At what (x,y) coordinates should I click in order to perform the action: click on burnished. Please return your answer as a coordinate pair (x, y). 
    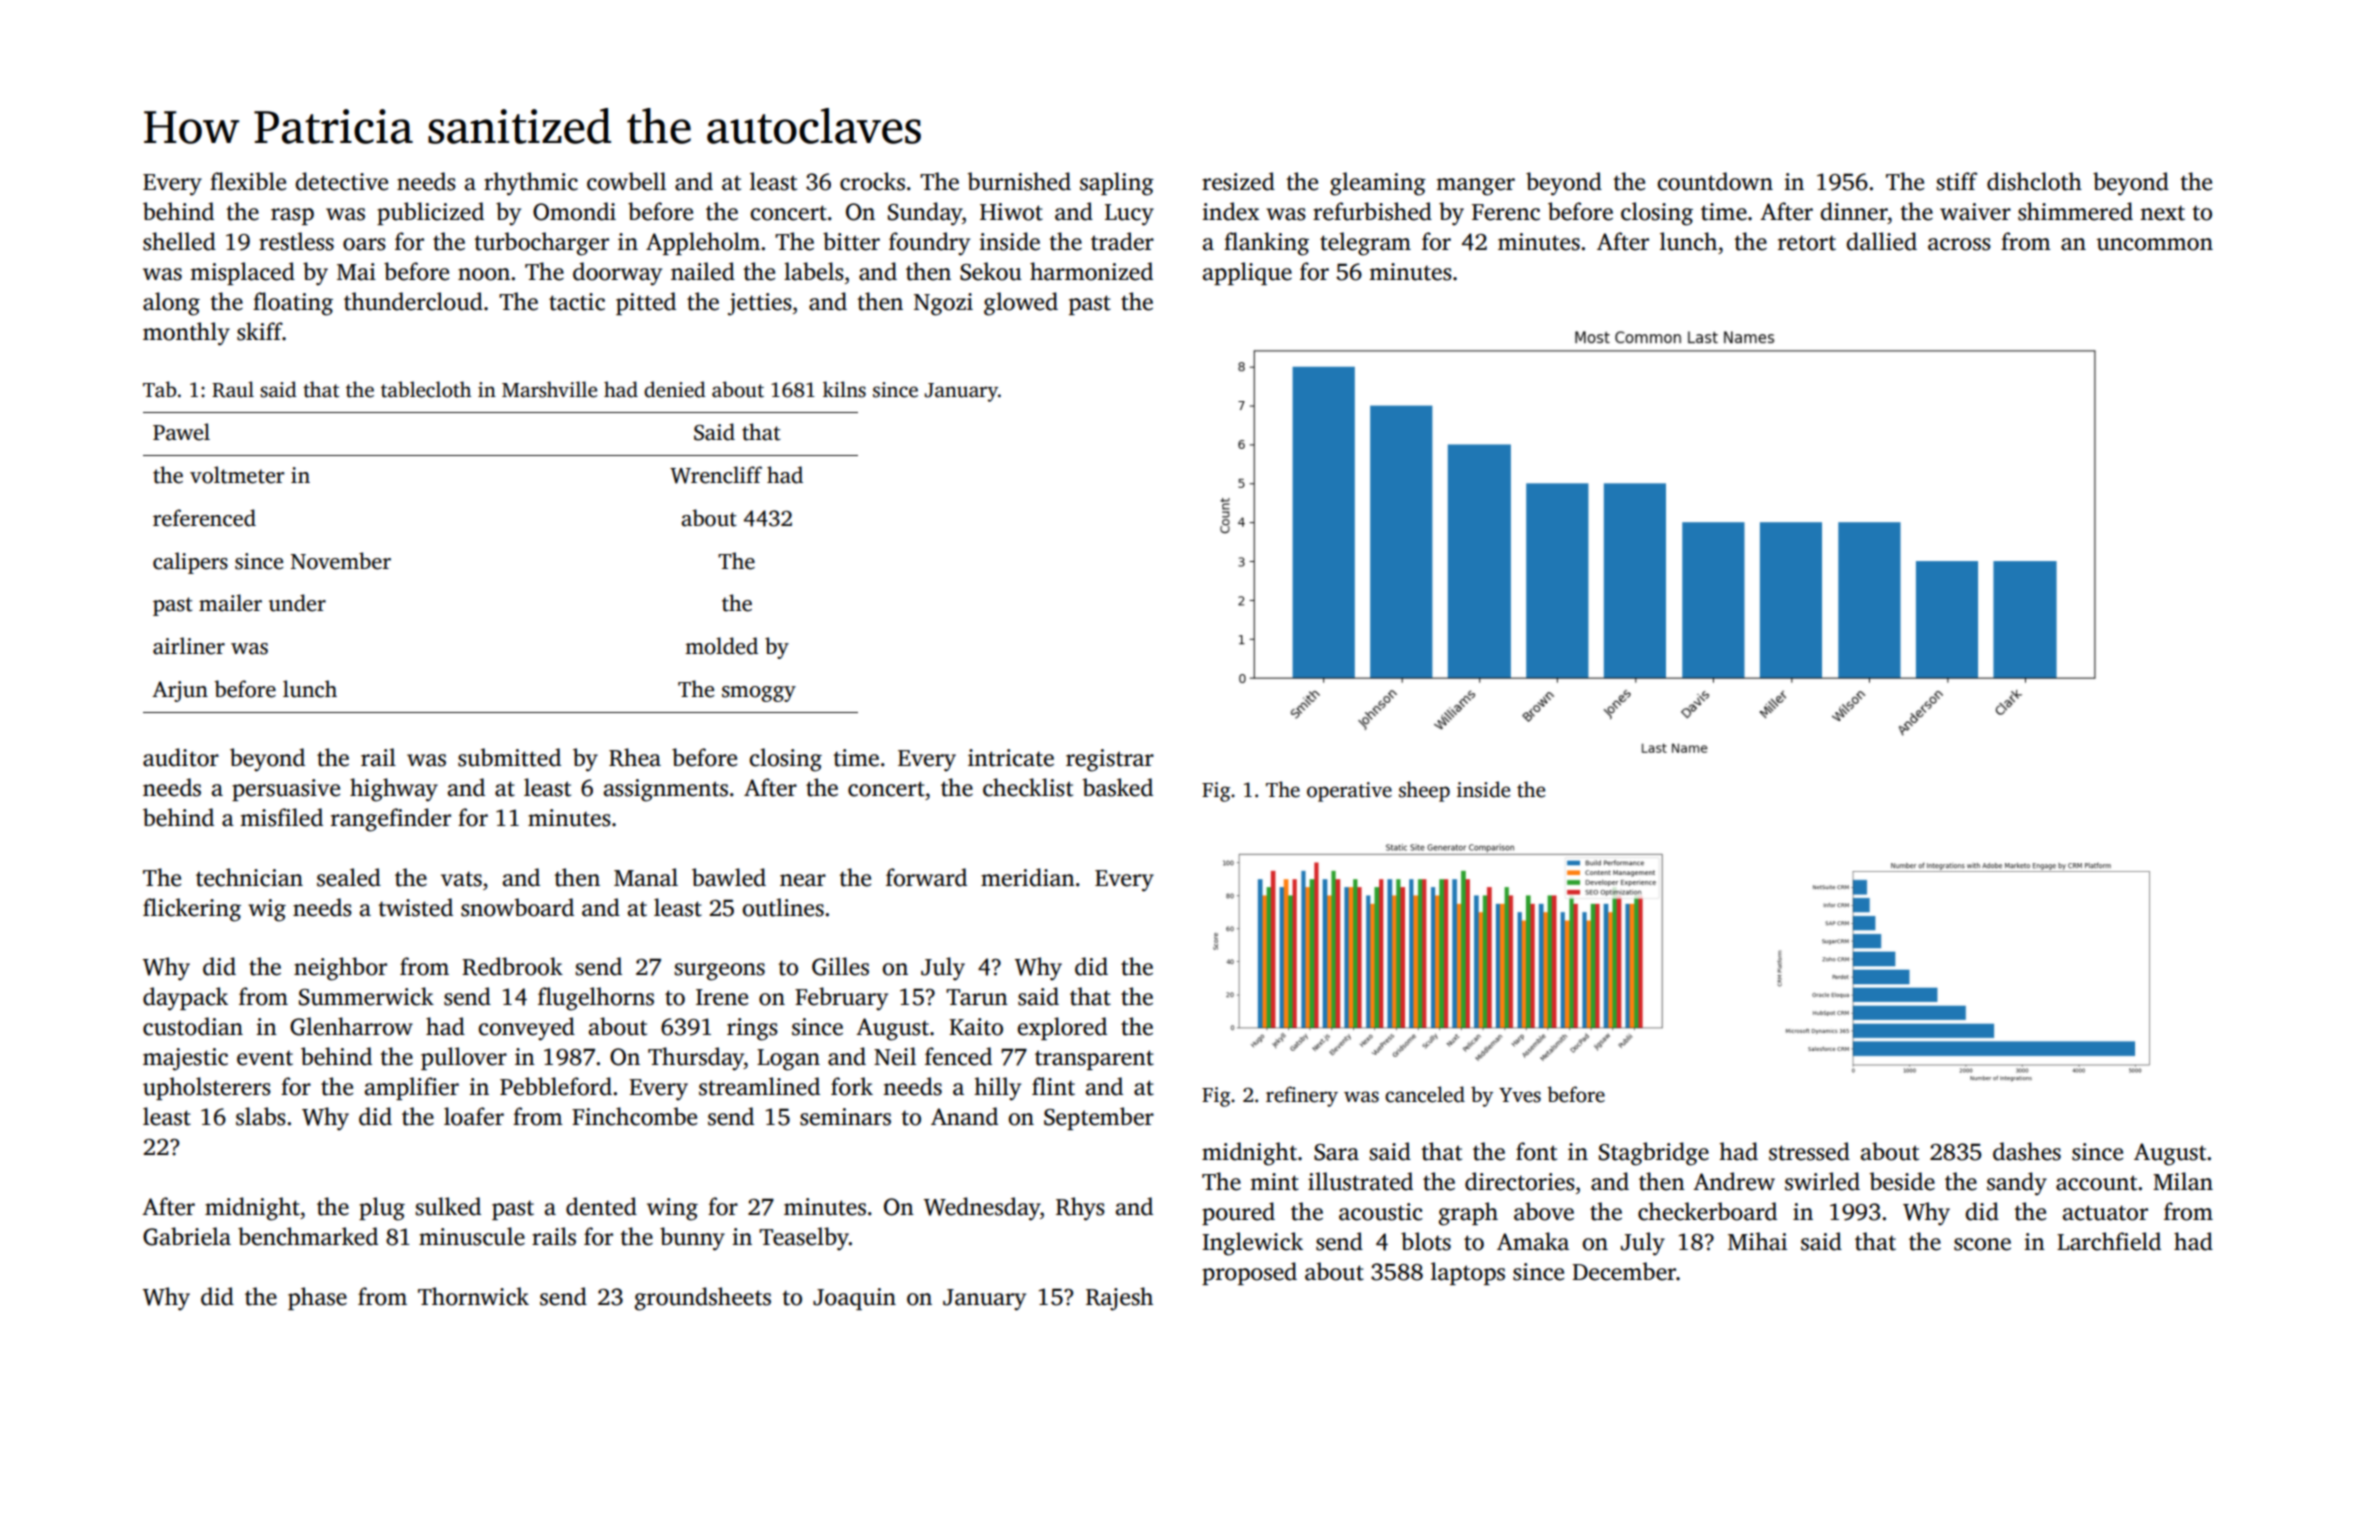
    Looking at the image, I should click on (1019, 181).
